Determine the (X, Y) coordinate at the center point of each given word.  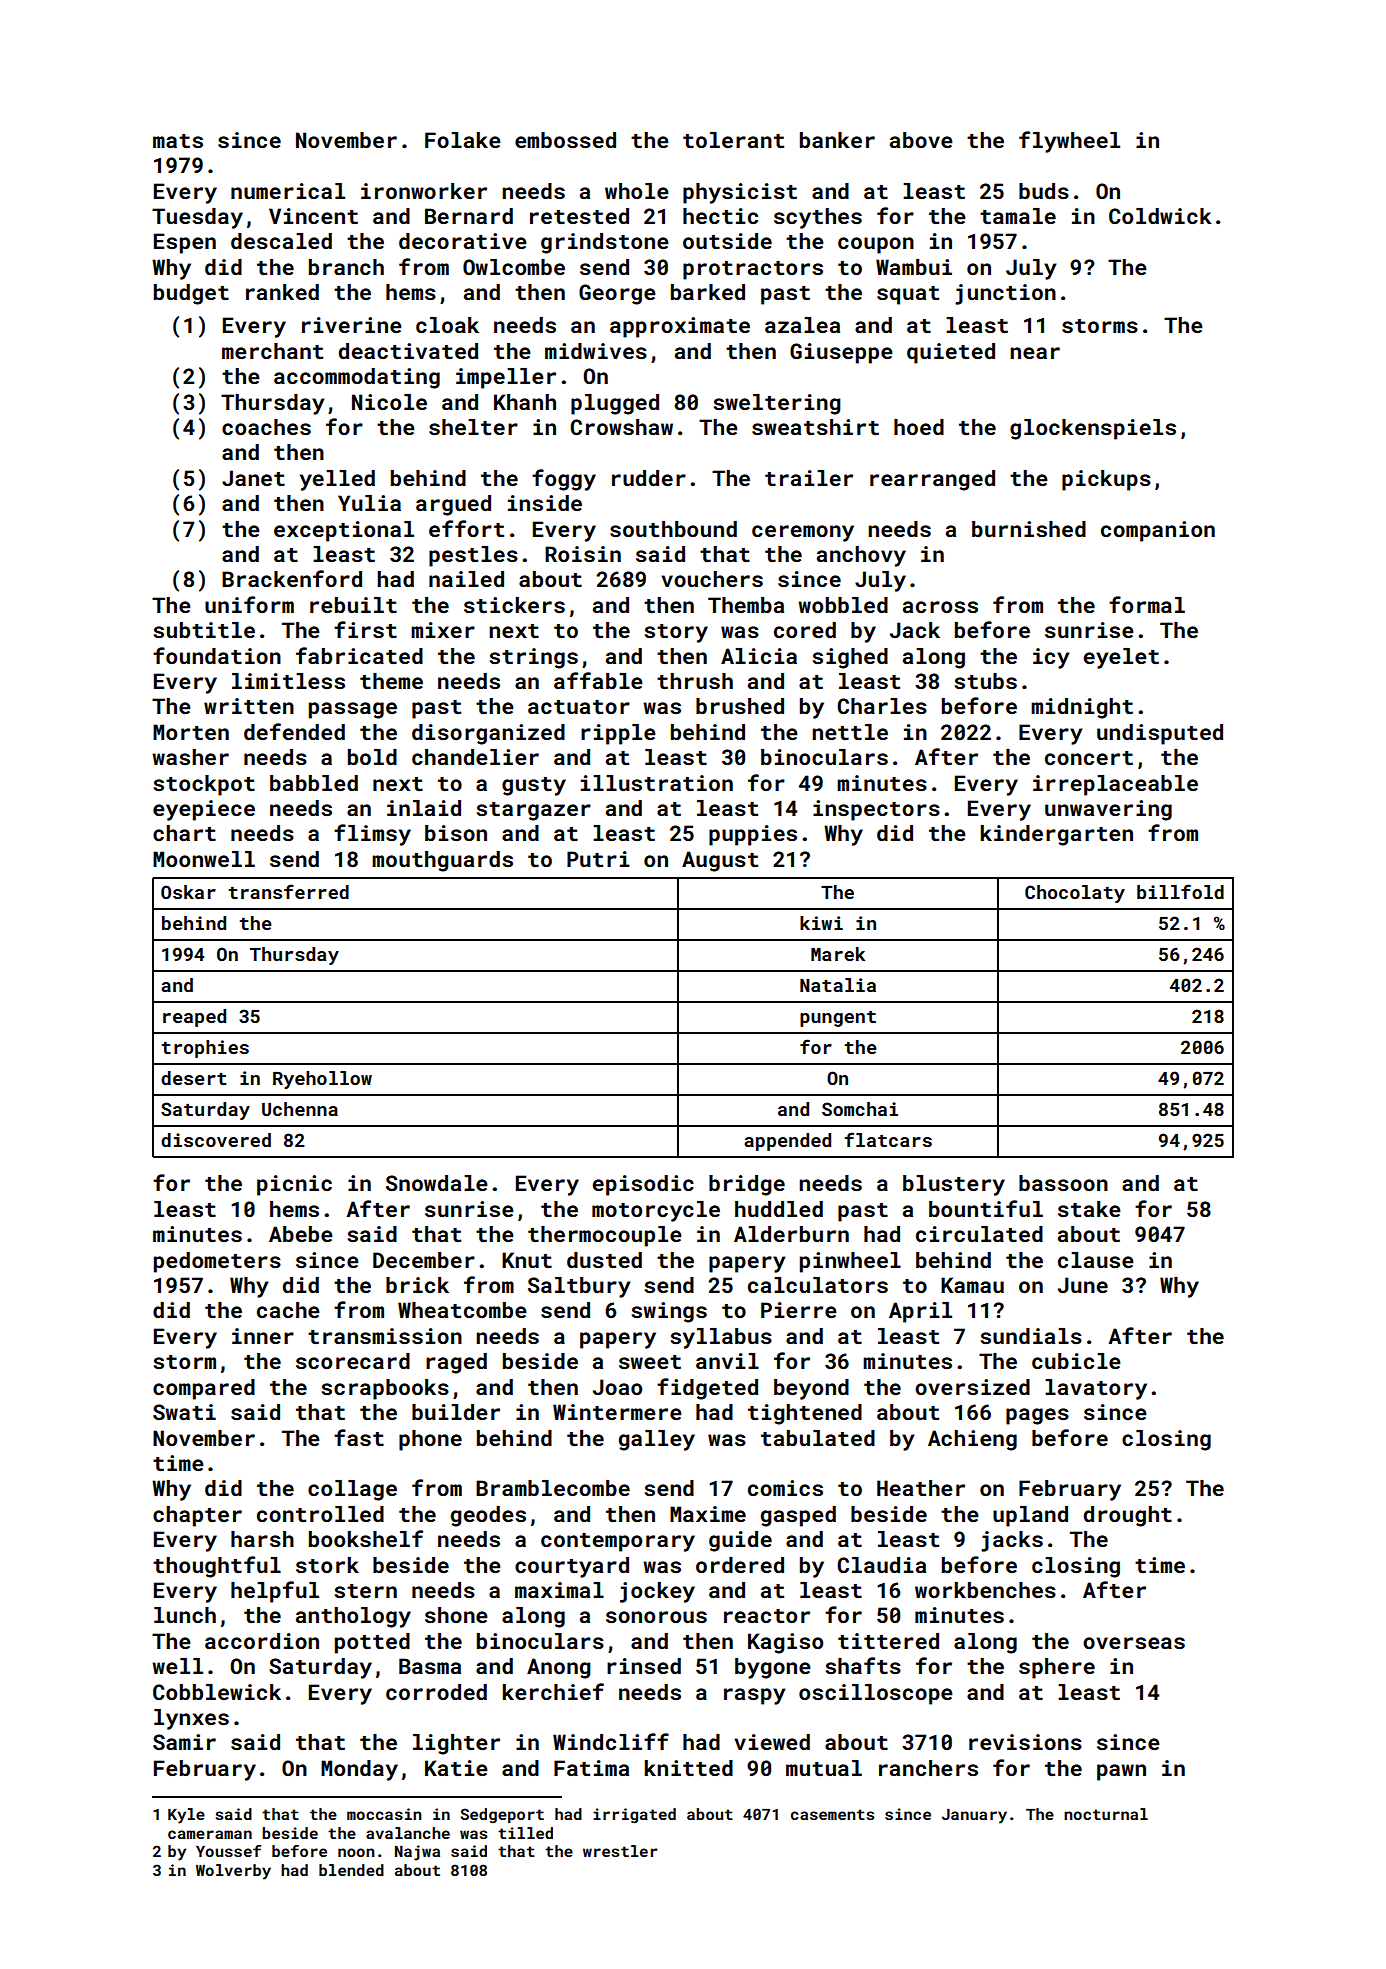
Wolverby (233, 1872)
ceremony (803, 533)
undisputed (1160, 734)
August (720, 861)
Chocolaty (1075, 894)
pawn (1121, 1772)
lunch (185, 1615)
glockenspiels (1093, 429)
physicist (740, 193)
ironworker (424, 191)
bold (372, 757)
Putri (598, 859)
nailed (466, 579)
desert (193, 1078)
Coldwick (1160, 216)
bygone (773, 1668)
